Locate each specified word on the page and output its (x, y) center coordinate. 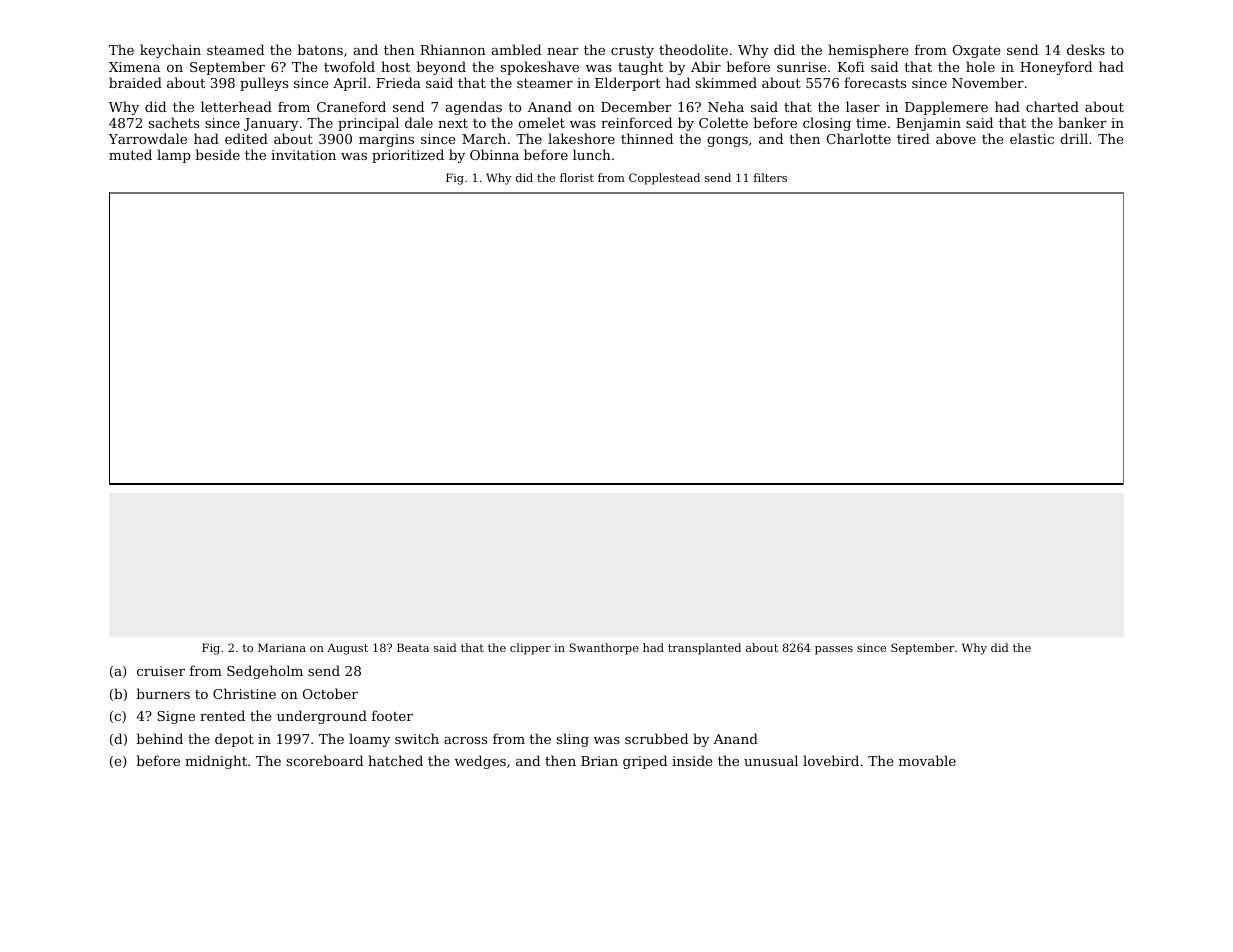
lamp (174, 156)
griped (645, 762)
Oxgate (976, 51)
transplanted (704, 649)
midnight (216, 762)
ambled (516, 49)
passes (834, 650)
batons (320, 49)
